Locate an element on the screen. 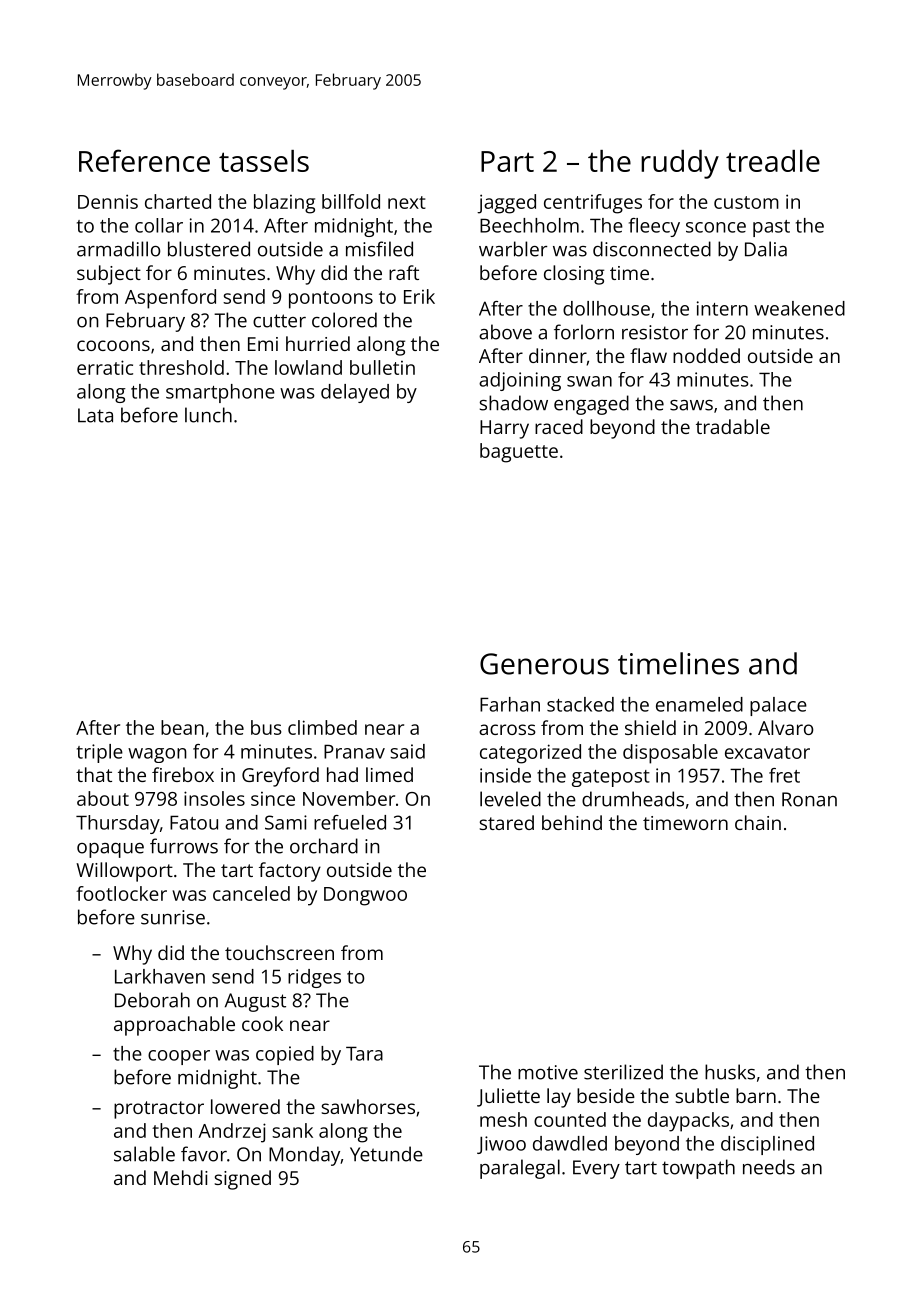  Part is located at coordinates (507, 161).
